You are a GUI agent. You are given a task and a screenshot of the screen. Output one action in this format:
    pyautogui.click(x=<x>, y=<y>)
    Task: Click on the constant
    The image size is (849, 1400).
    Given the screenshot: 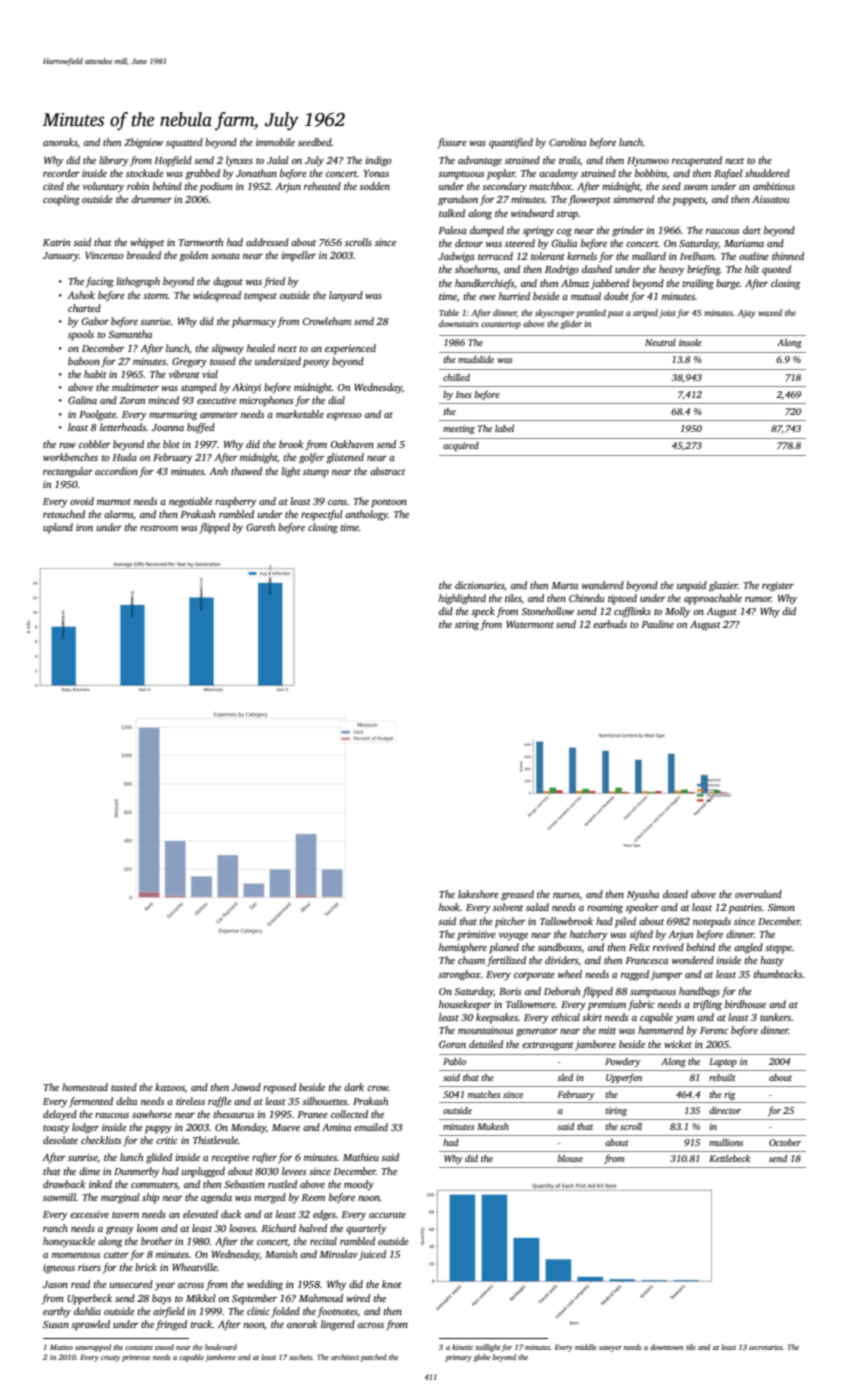 What is the action you would take?
    pyautogui.click(x=139, y=1347)
